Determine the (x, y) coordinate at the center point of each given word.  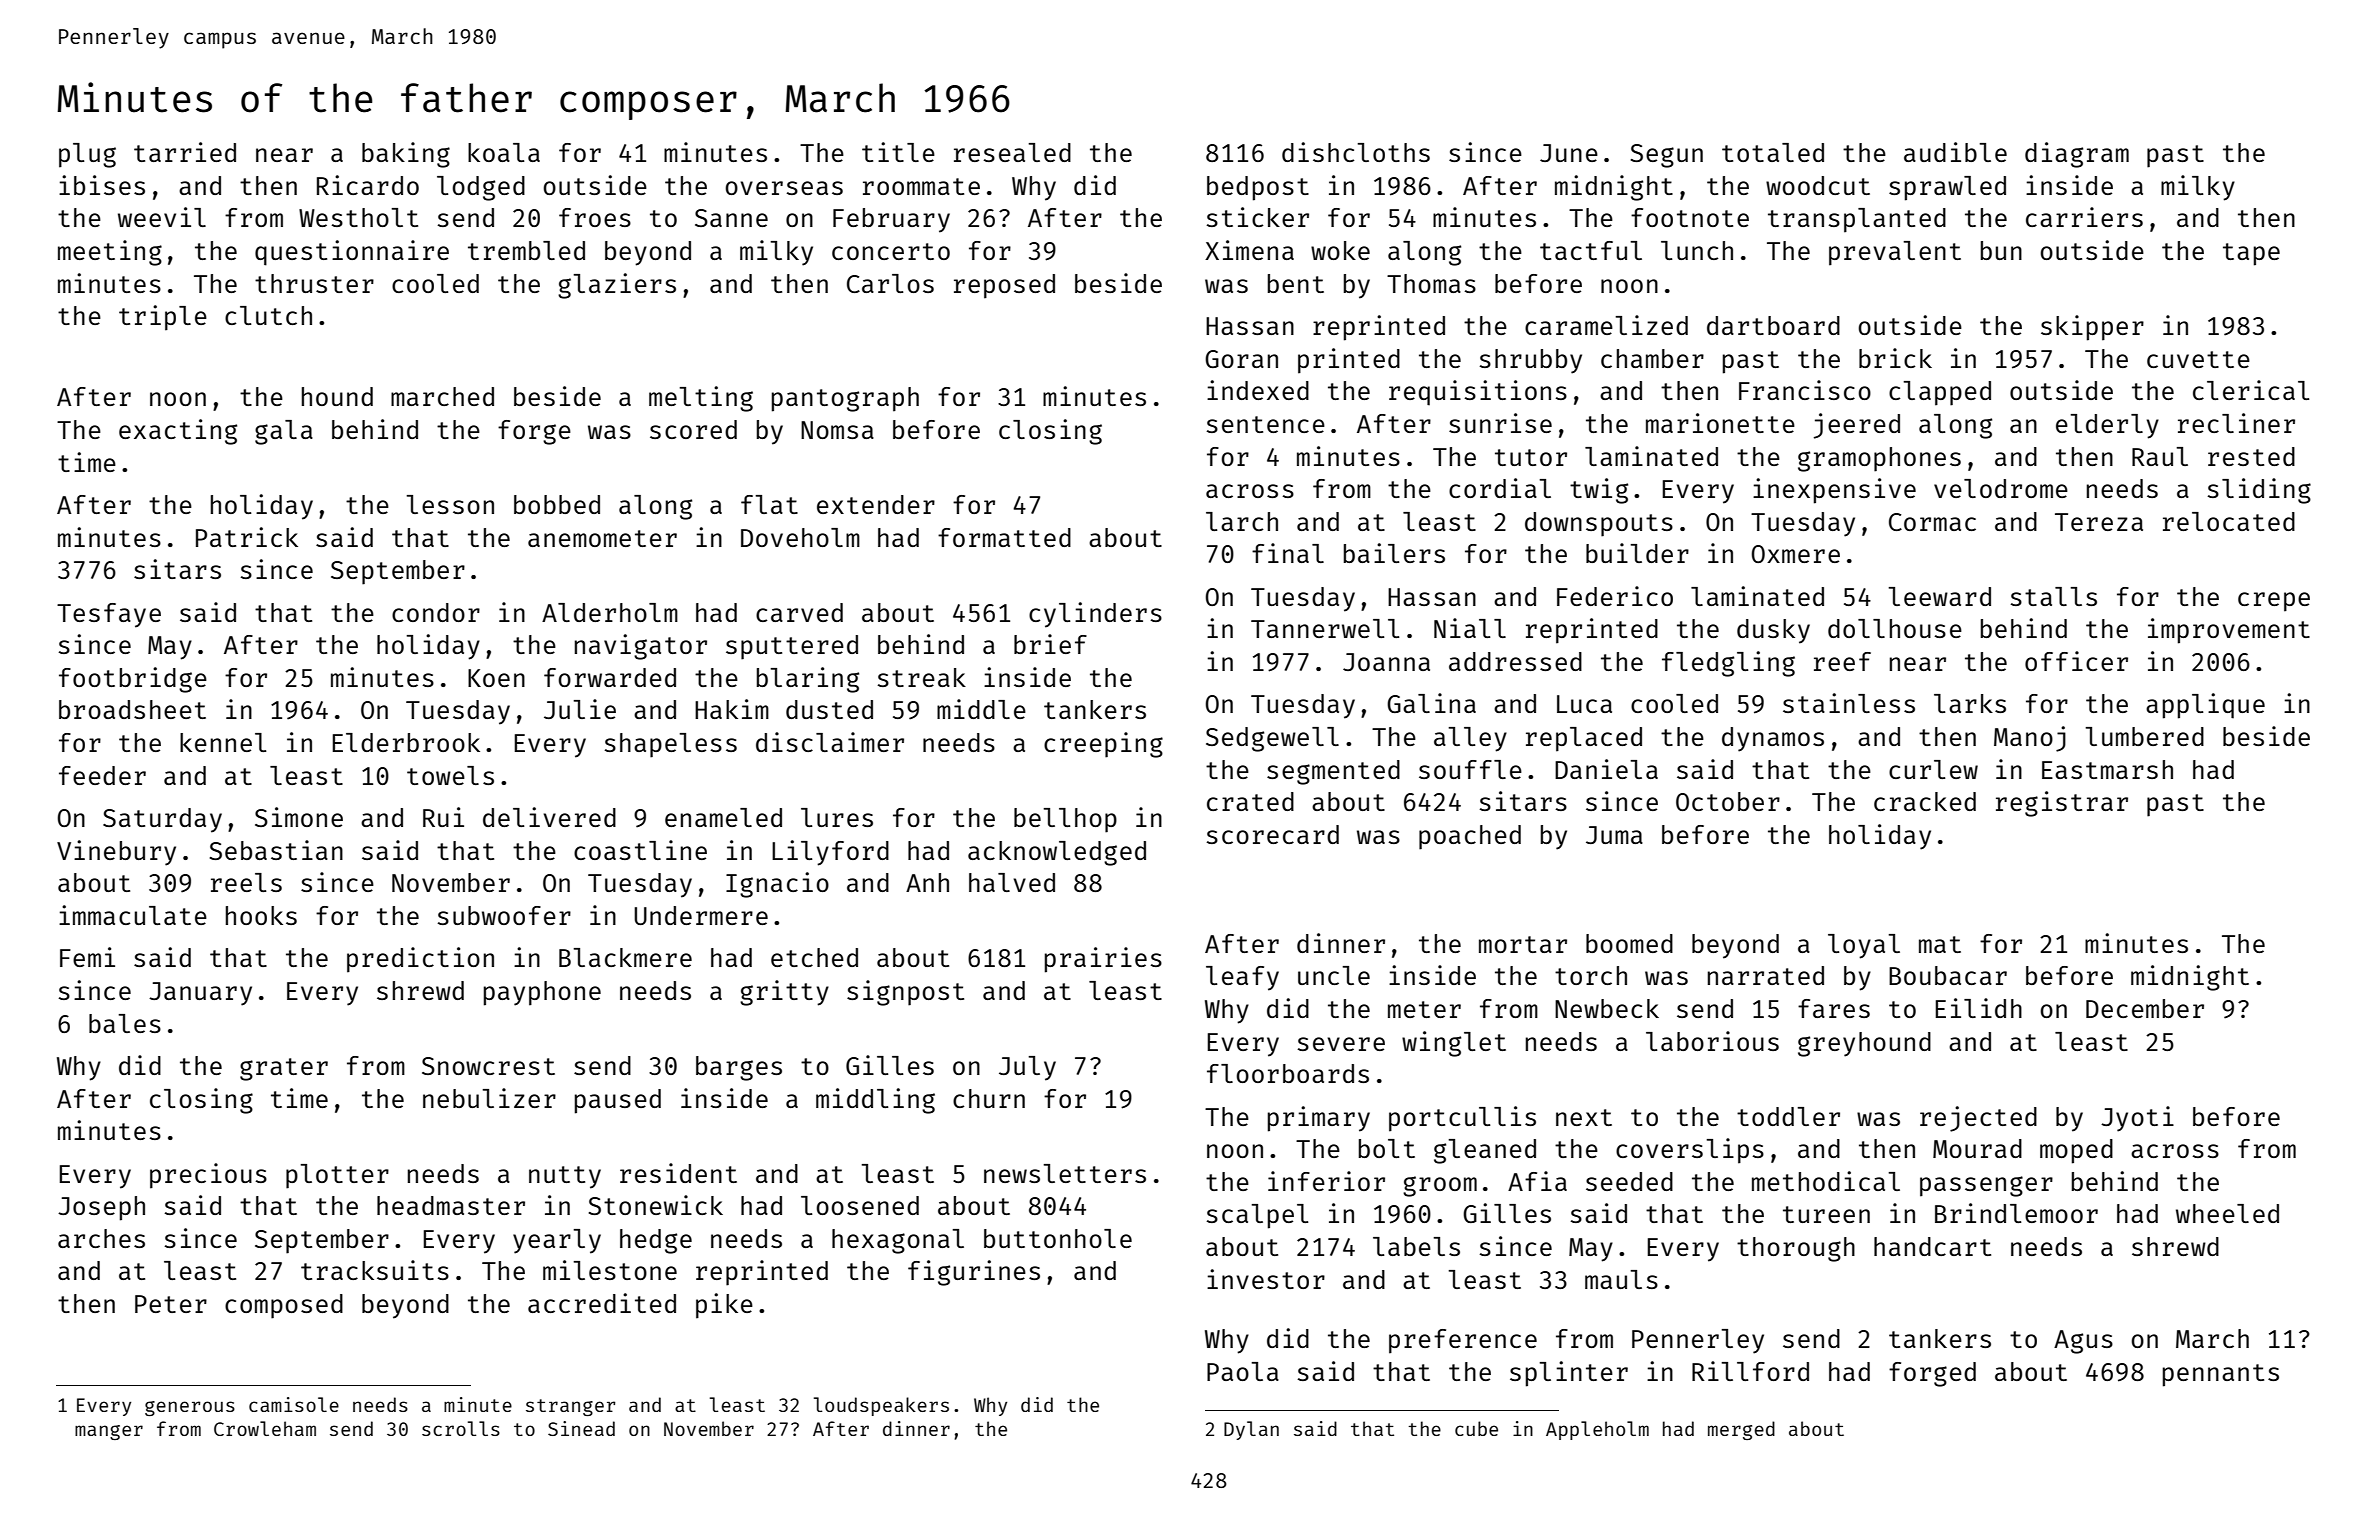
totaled (1773, 152)
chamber (1652, 358)
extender (876, 504)
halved (1012, 882)
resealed (1012, 152)
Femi (87, 957)
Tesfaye (109, 615)
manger (109, 1432)
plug (87, 155)
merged (1741, 1430)
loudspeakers (881, 1406)
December (2145, 1008)
